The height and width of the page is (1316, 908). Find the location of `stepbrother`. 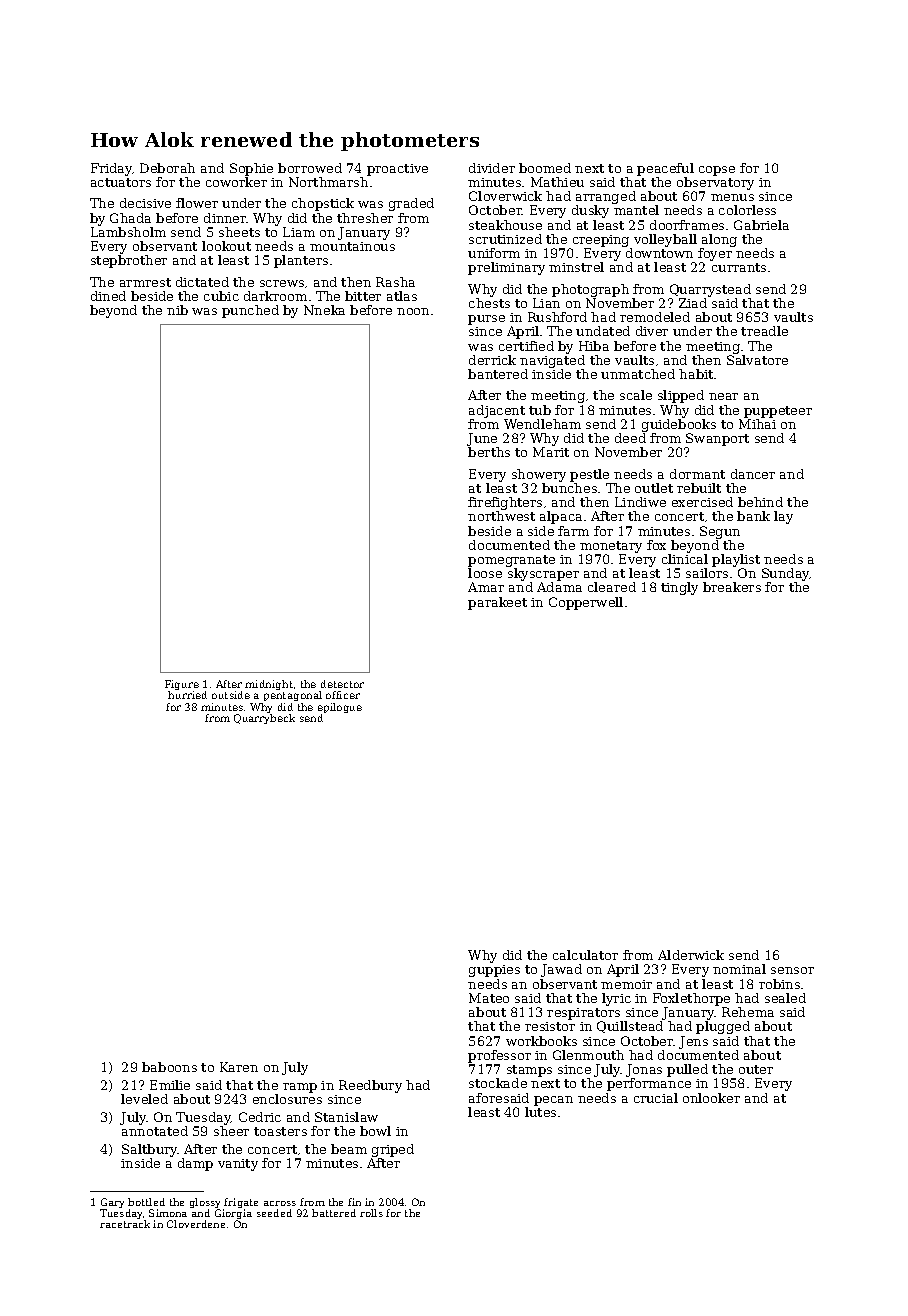

stepbrother is located at coordinates (129, 261).
